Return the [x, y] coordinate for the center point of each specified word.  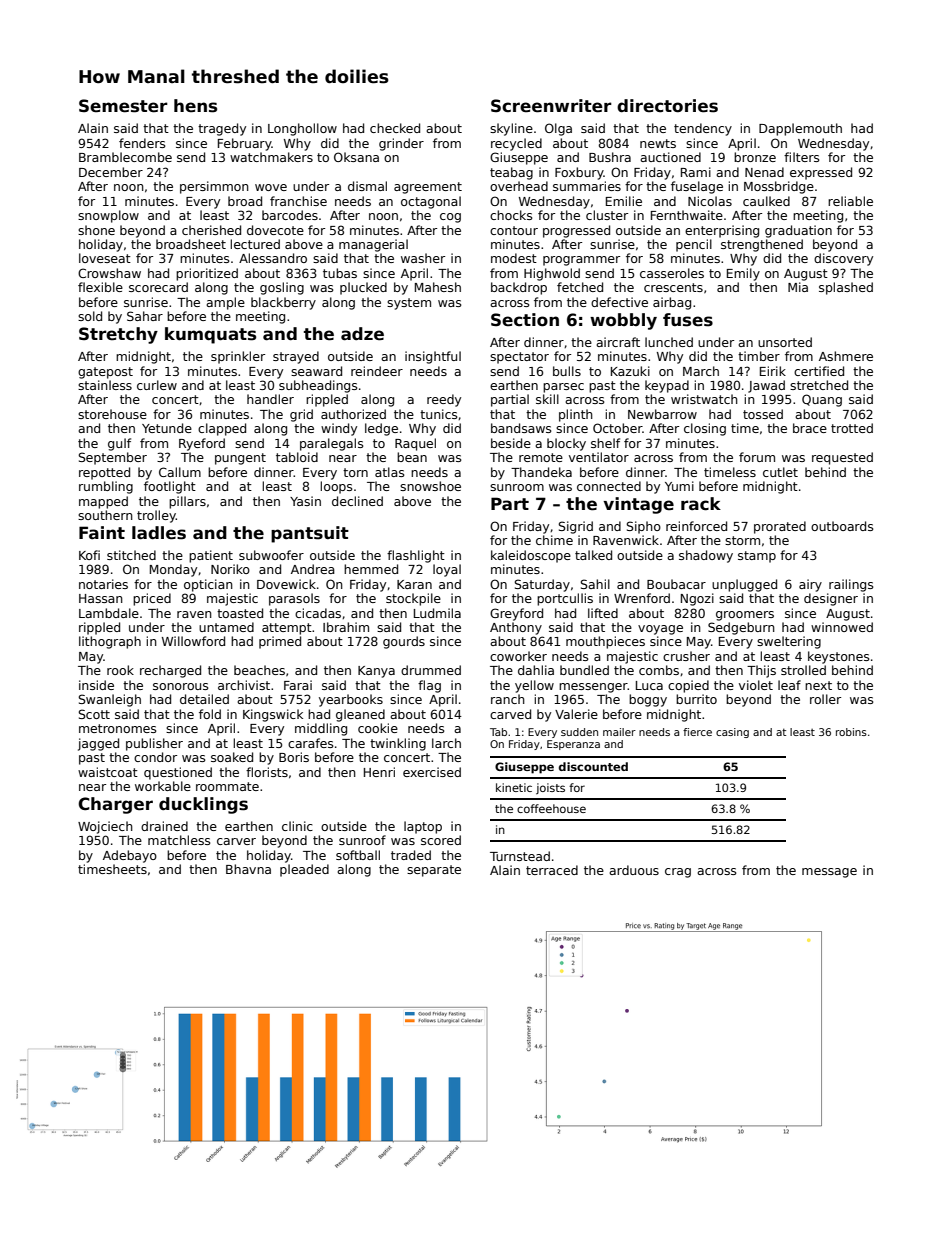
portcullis [565, 599]
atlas [390, 472]
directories [667, 106]
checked [395, 128]
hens [195, 106]
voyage [660, 630]
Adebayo [130, 856]
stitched [131, 555]
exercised [432, 772]
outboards [842, 526]
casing [732, 733]
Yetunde [167, 428]
